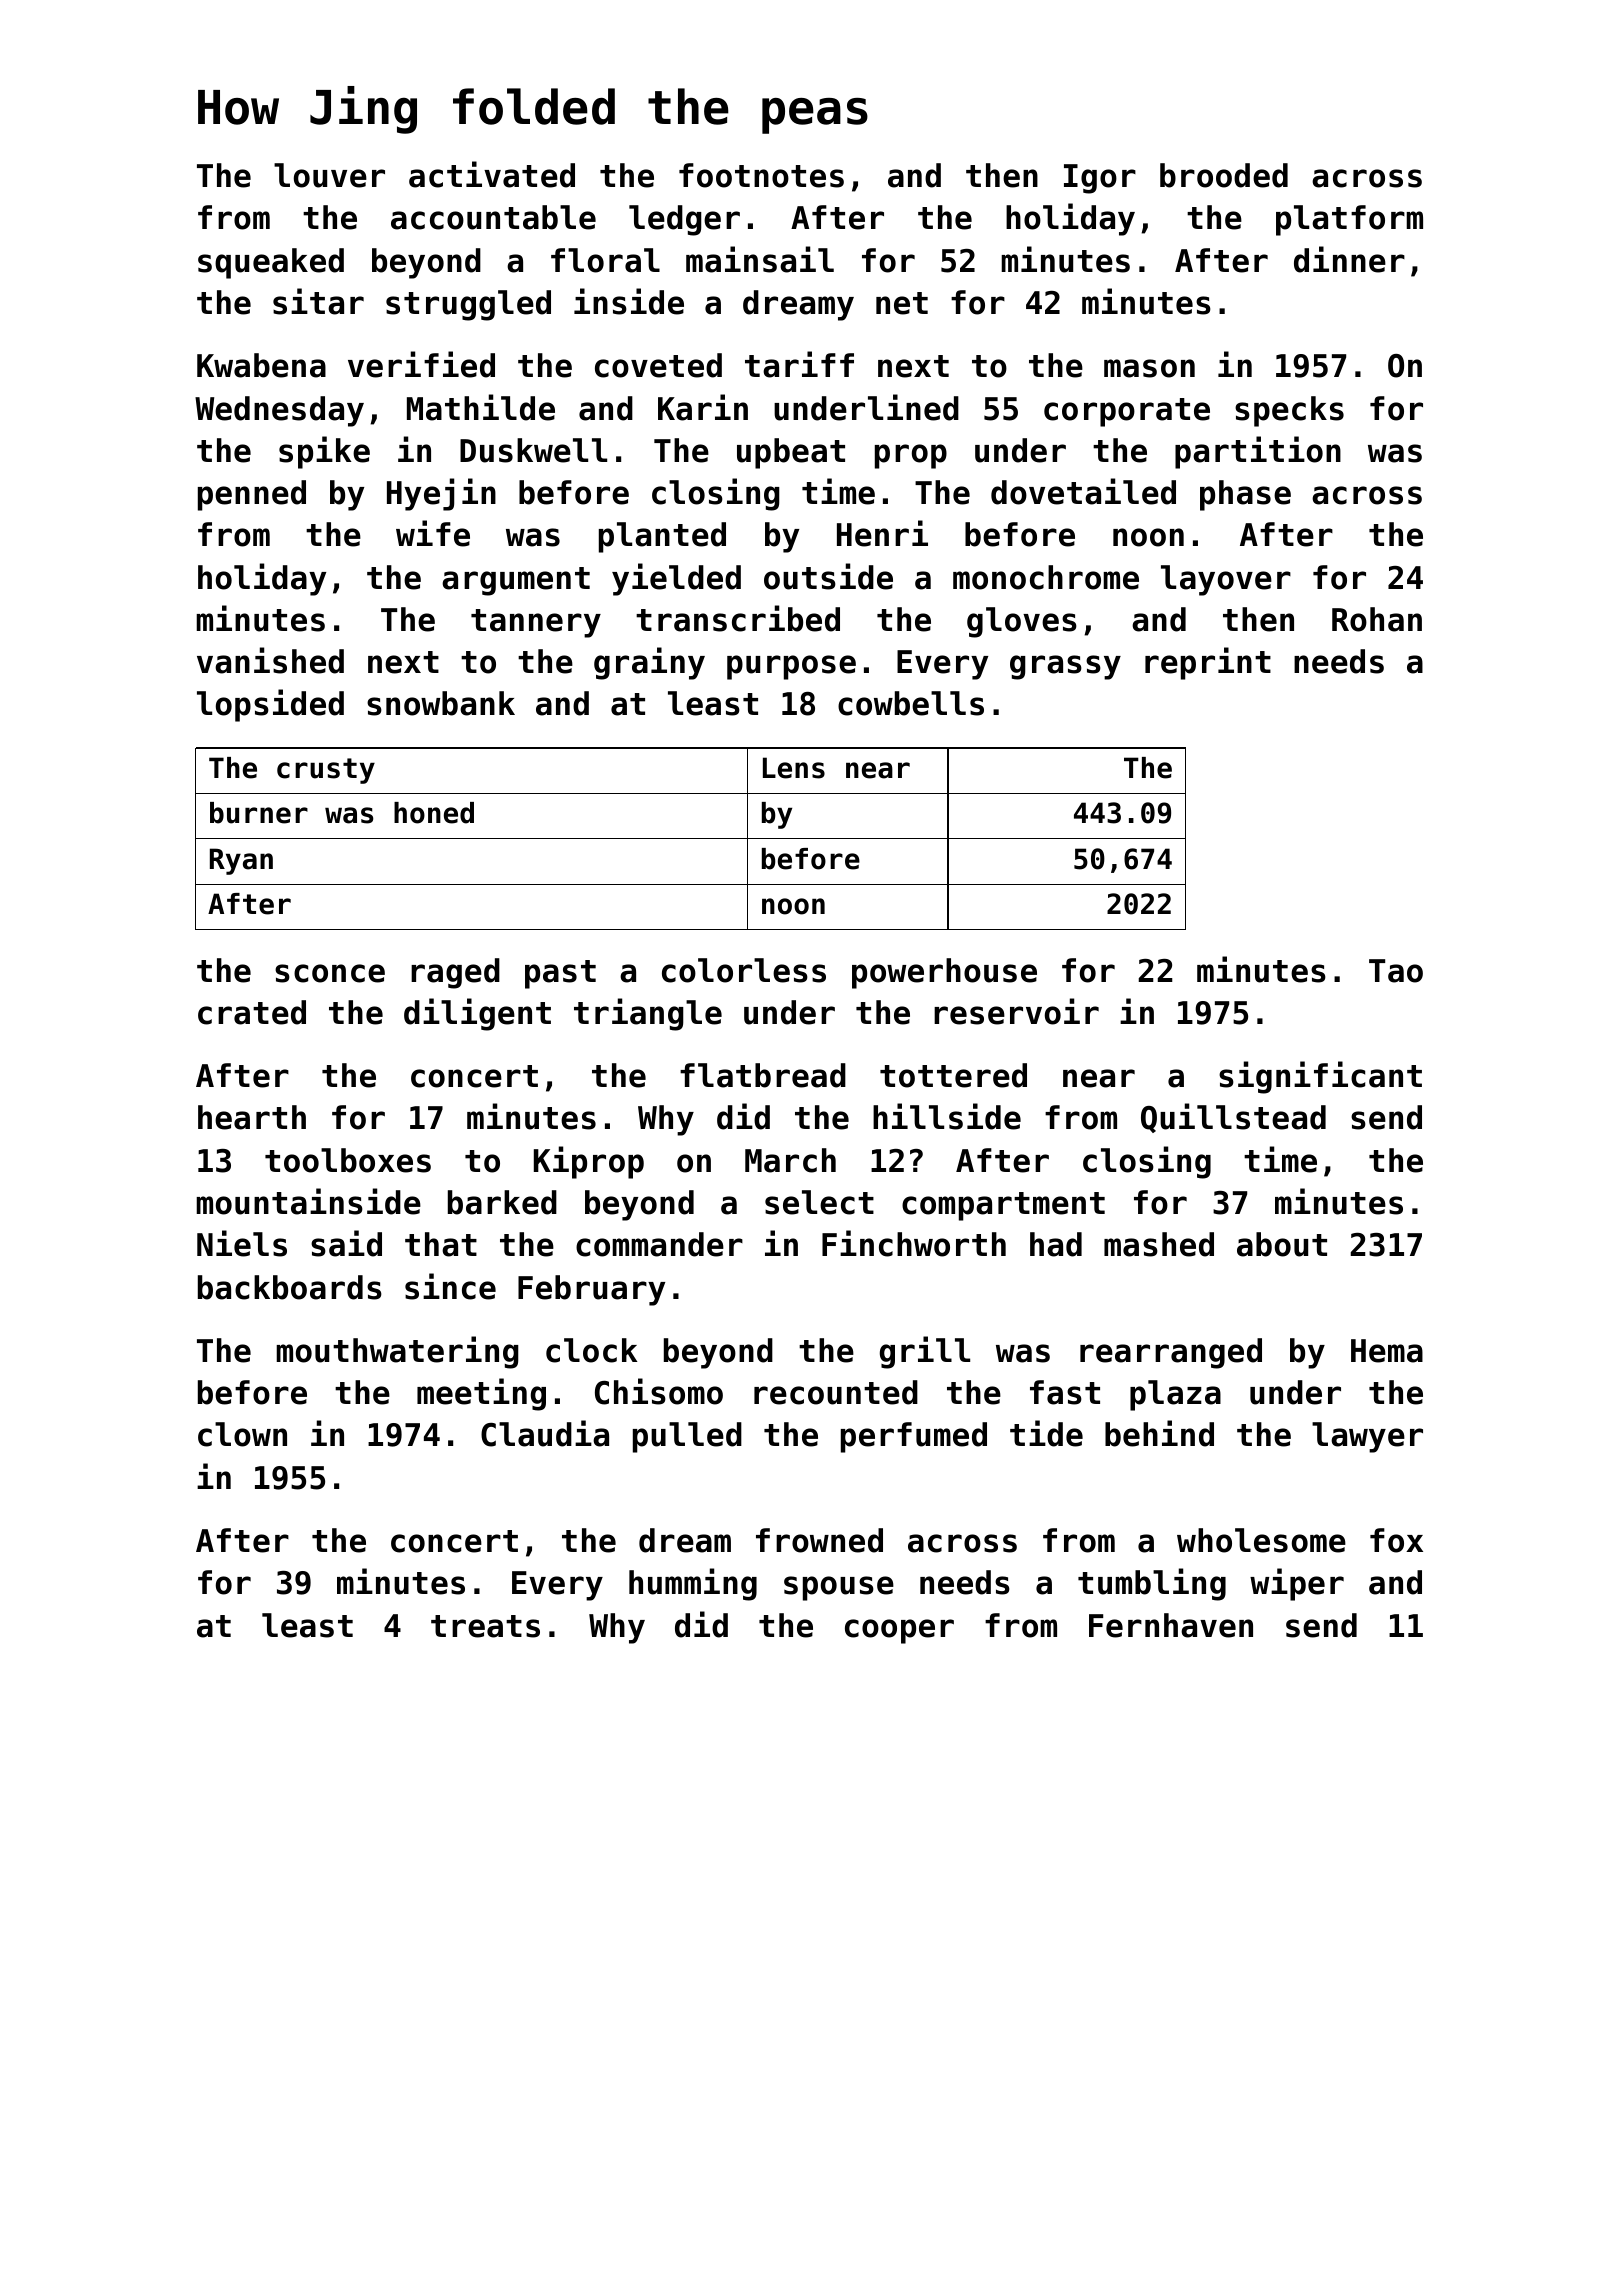 This image has width=1620, height=2292. Describe the element at coordinates (1396, 971) in the image. I see `Tao` at that location.
